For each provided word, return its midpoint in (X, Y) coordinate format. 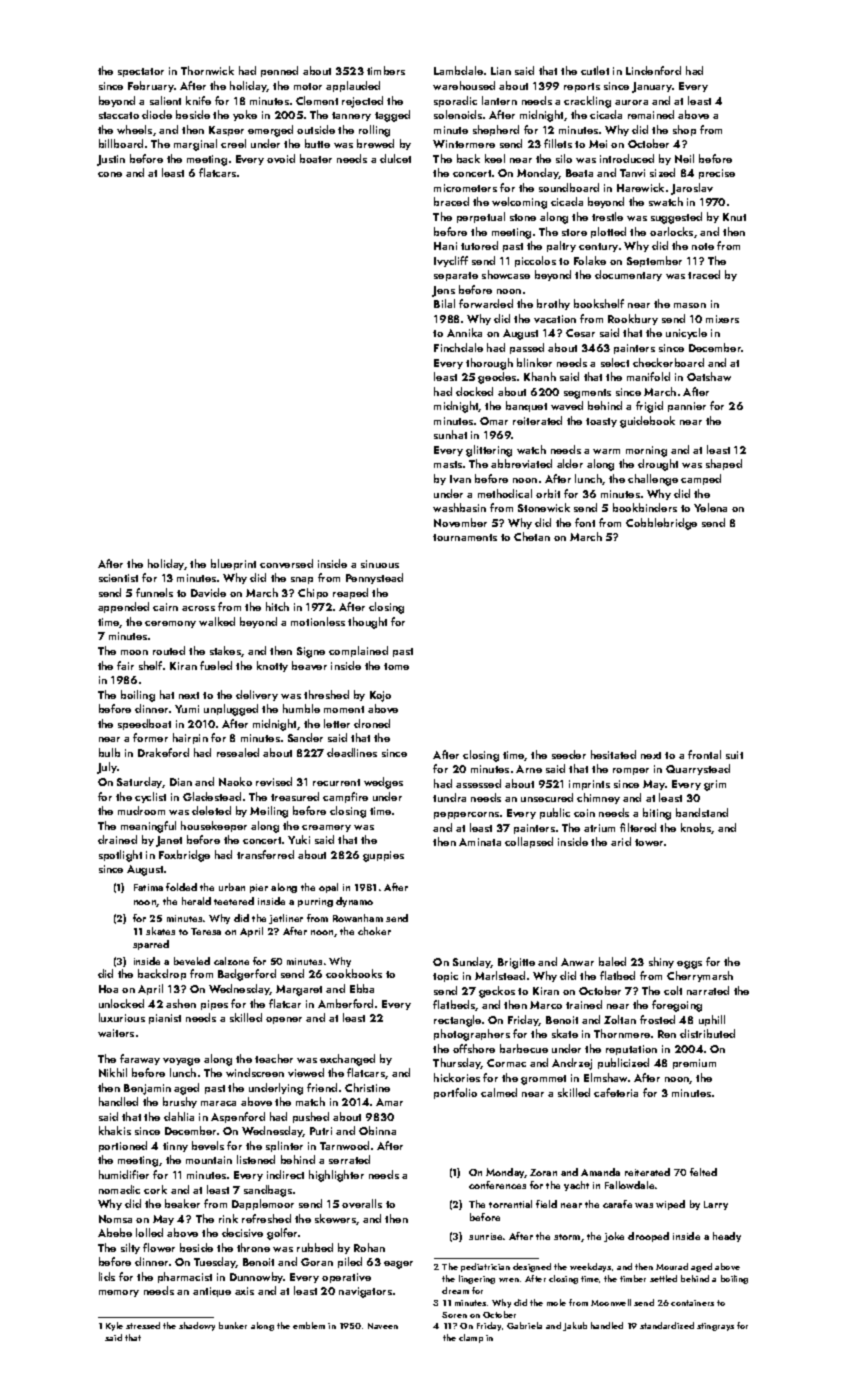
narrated (708, 990)
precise (717, 174)
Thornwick (207, 70)
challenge (653, 480)
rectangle (457, 1021)
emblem (309, 1325)
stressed (143, 1325)
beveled (192, 961)
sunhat (450, 434)
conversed (286, 563)
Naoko (235, 781)
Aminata (480, 842)
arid (621, 841)
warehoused (464, 85)
